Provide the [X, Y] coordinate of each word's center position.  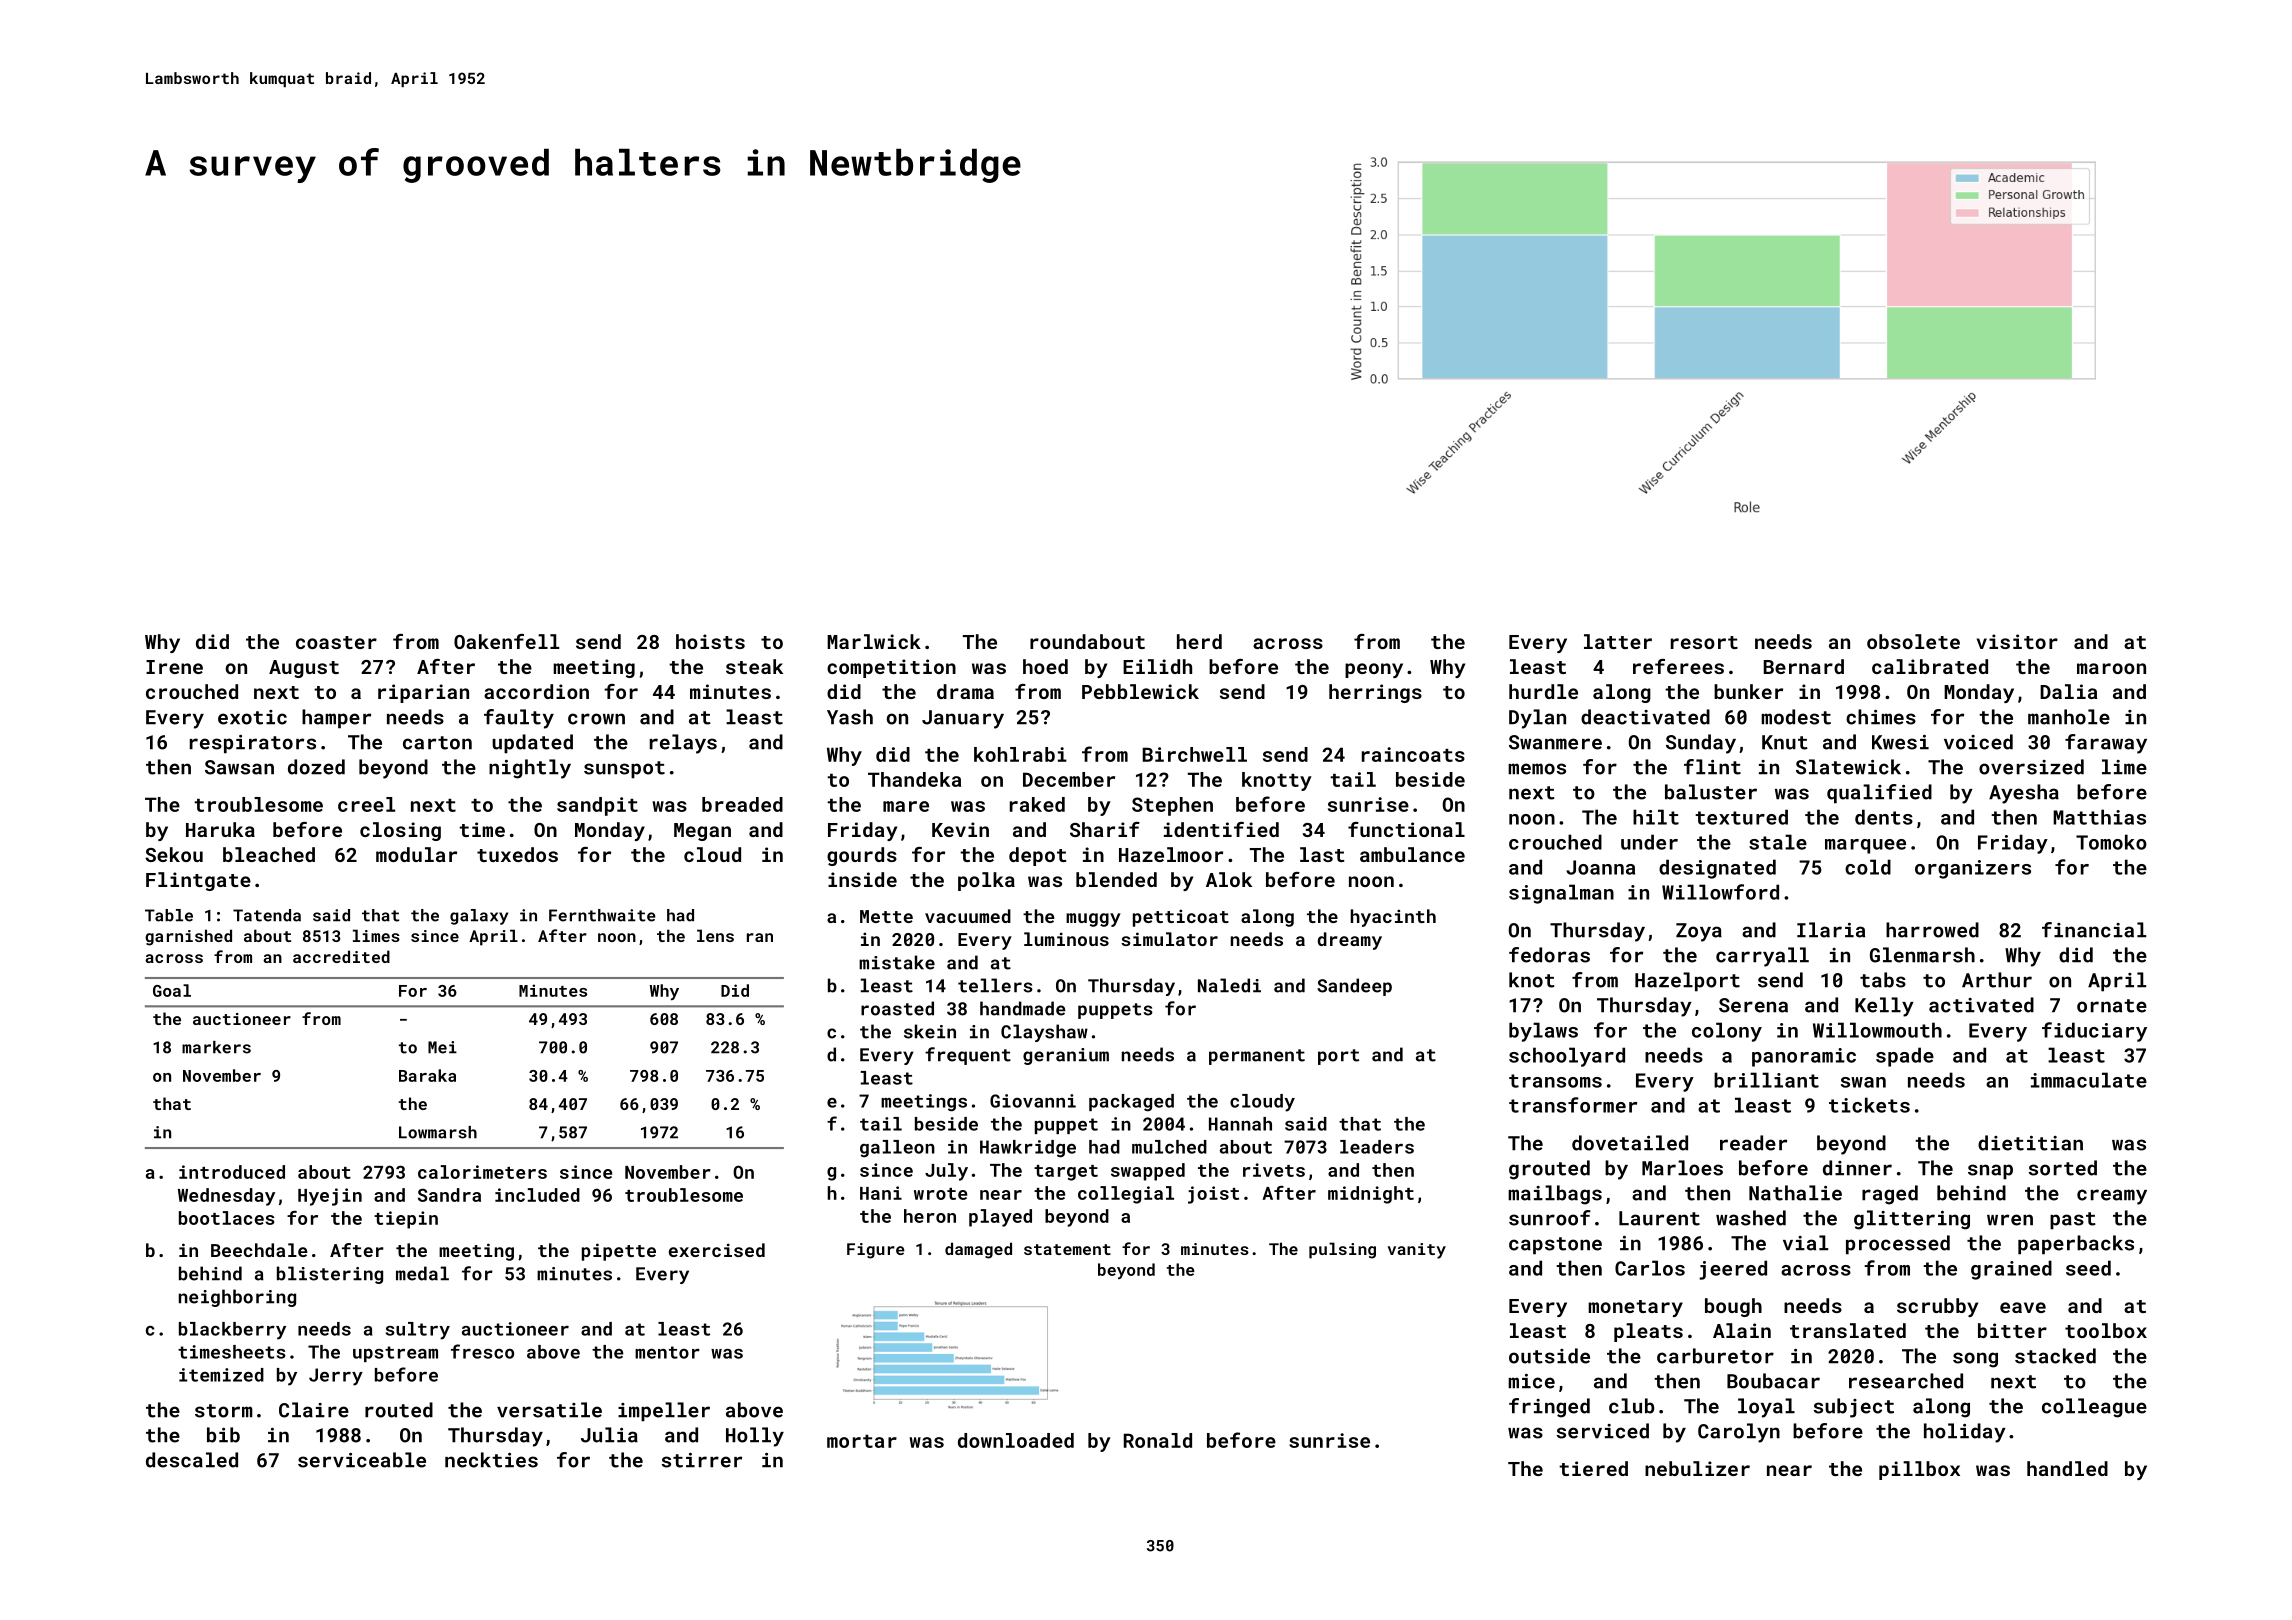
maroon [2111, 668]
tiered [1593, 1468]
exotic [252, 717]
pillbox [1919, 1470]
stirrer [702, 1460]
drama [965, 691]
